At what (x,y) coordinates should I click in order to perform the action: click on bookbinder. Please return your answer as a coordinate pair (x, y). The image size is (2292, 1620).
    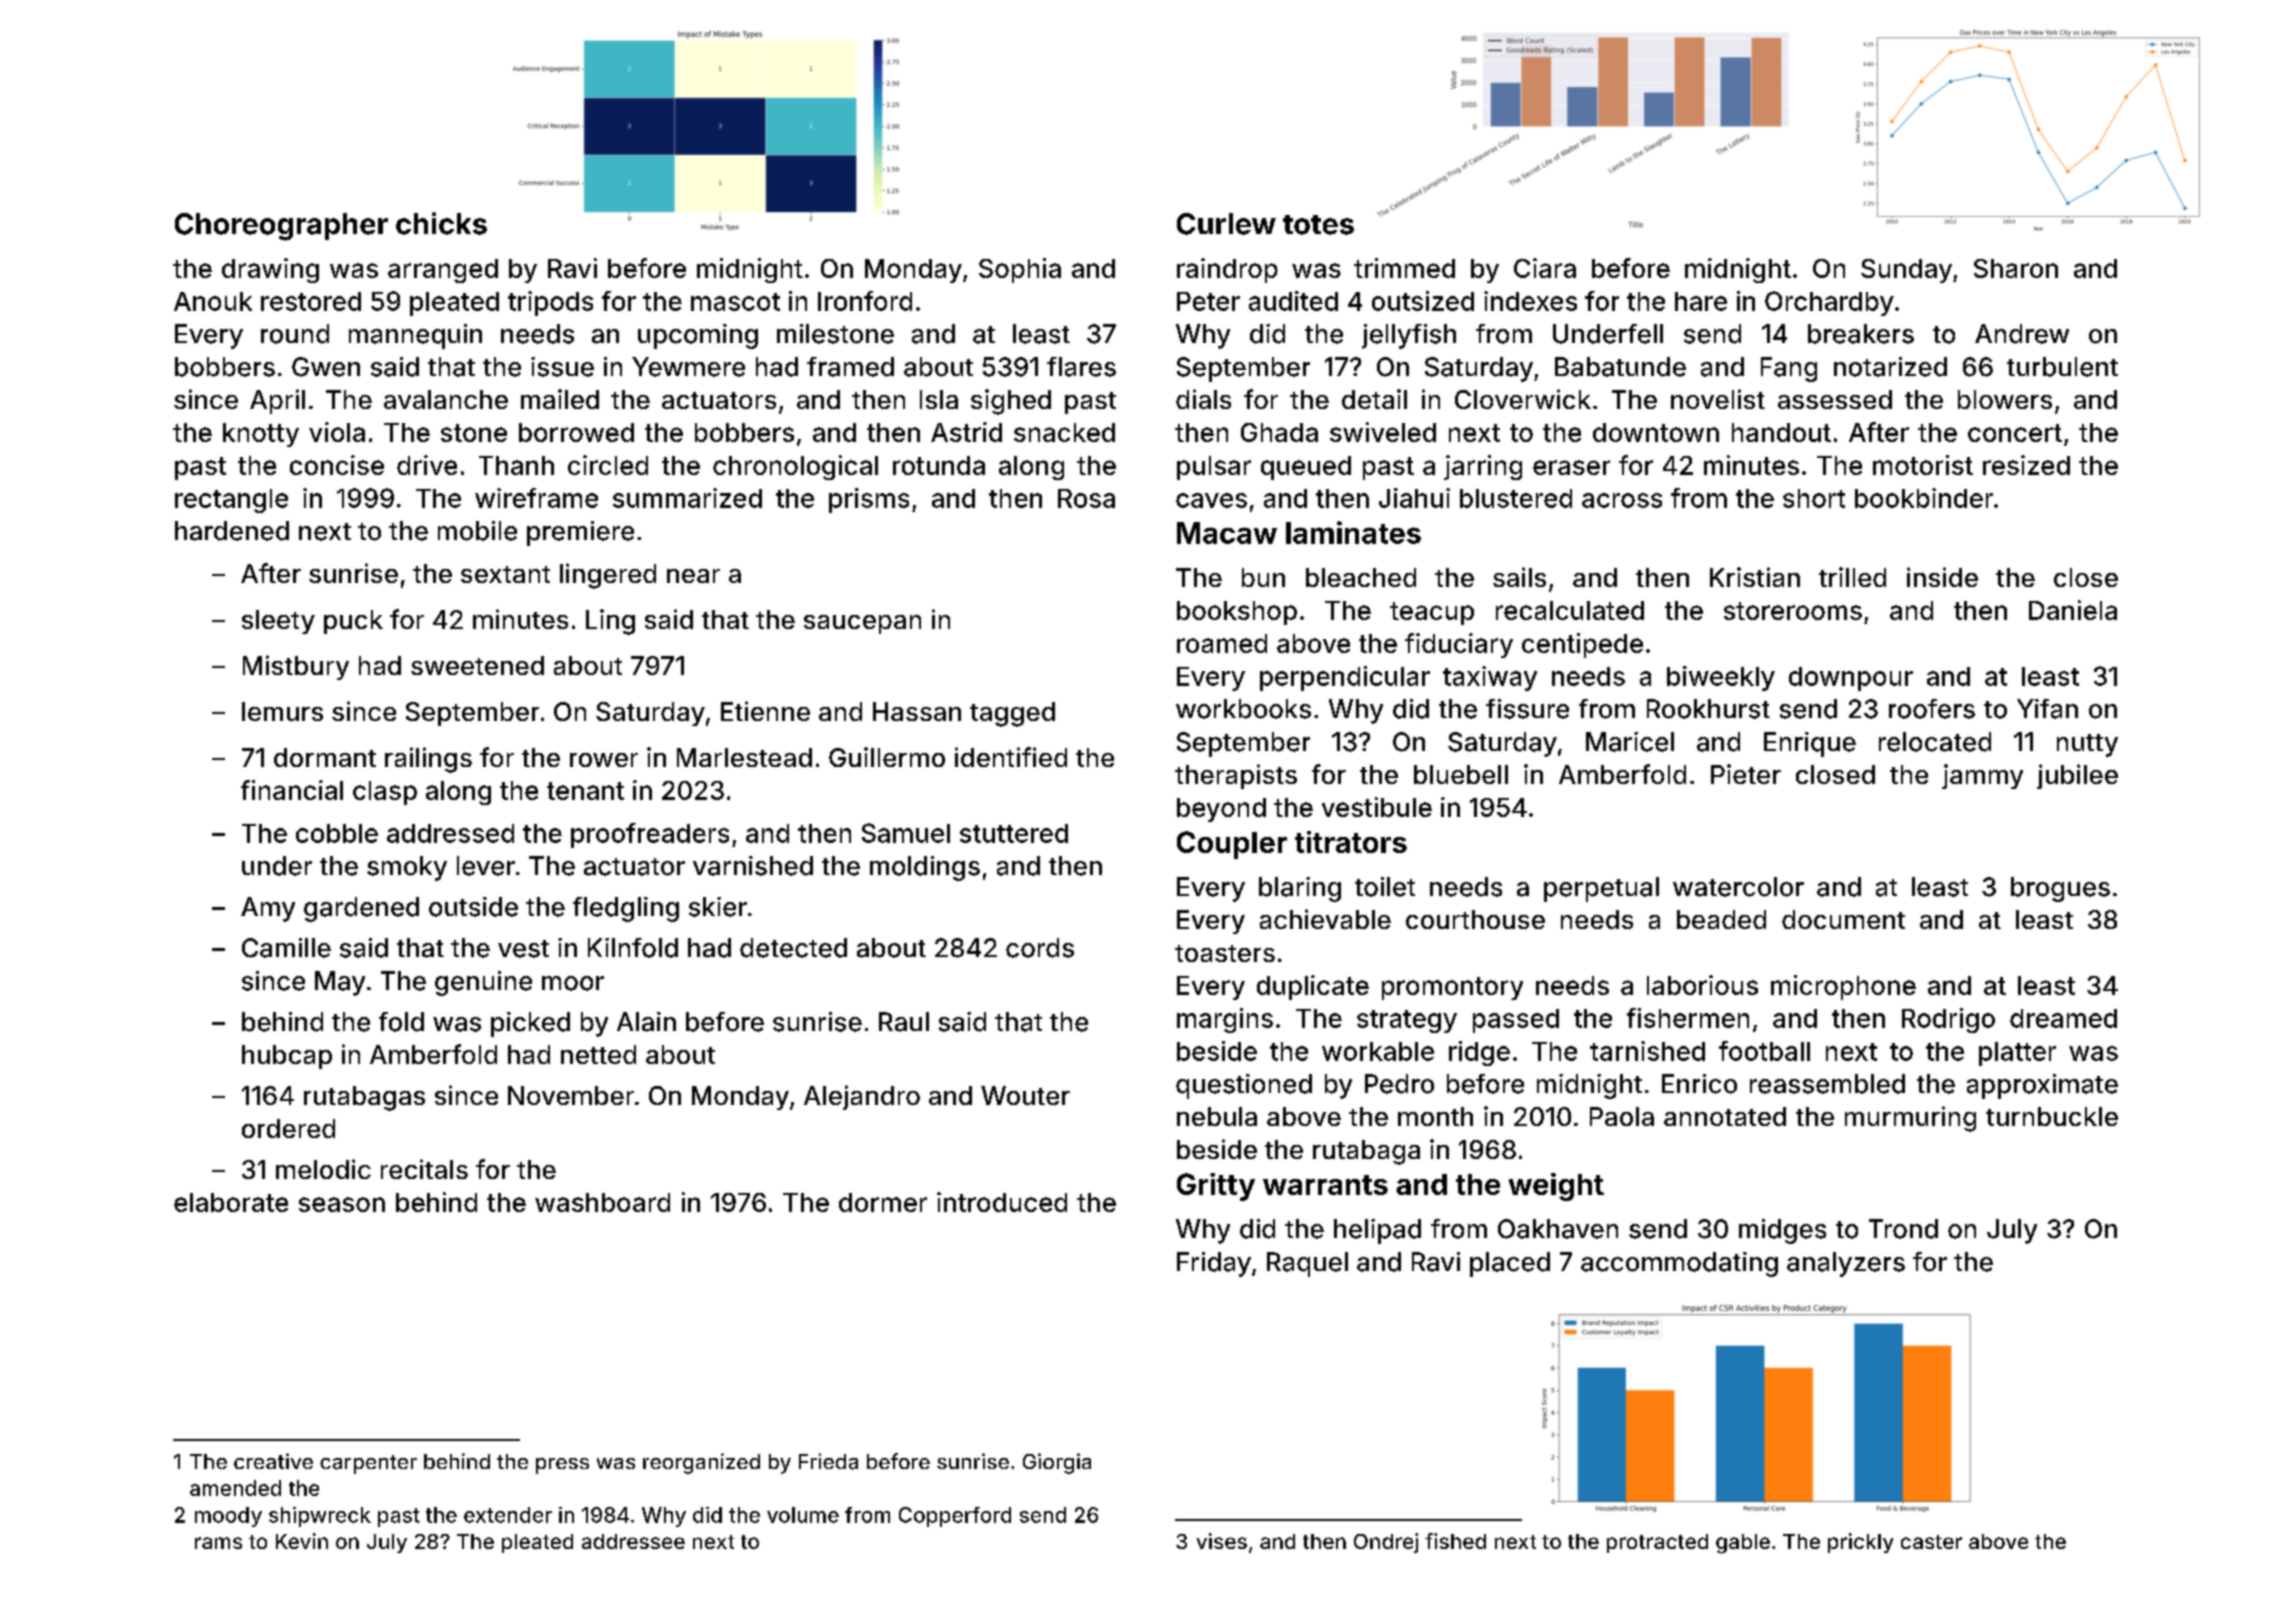
    Looking at the image, I should click on (1924, 498).
